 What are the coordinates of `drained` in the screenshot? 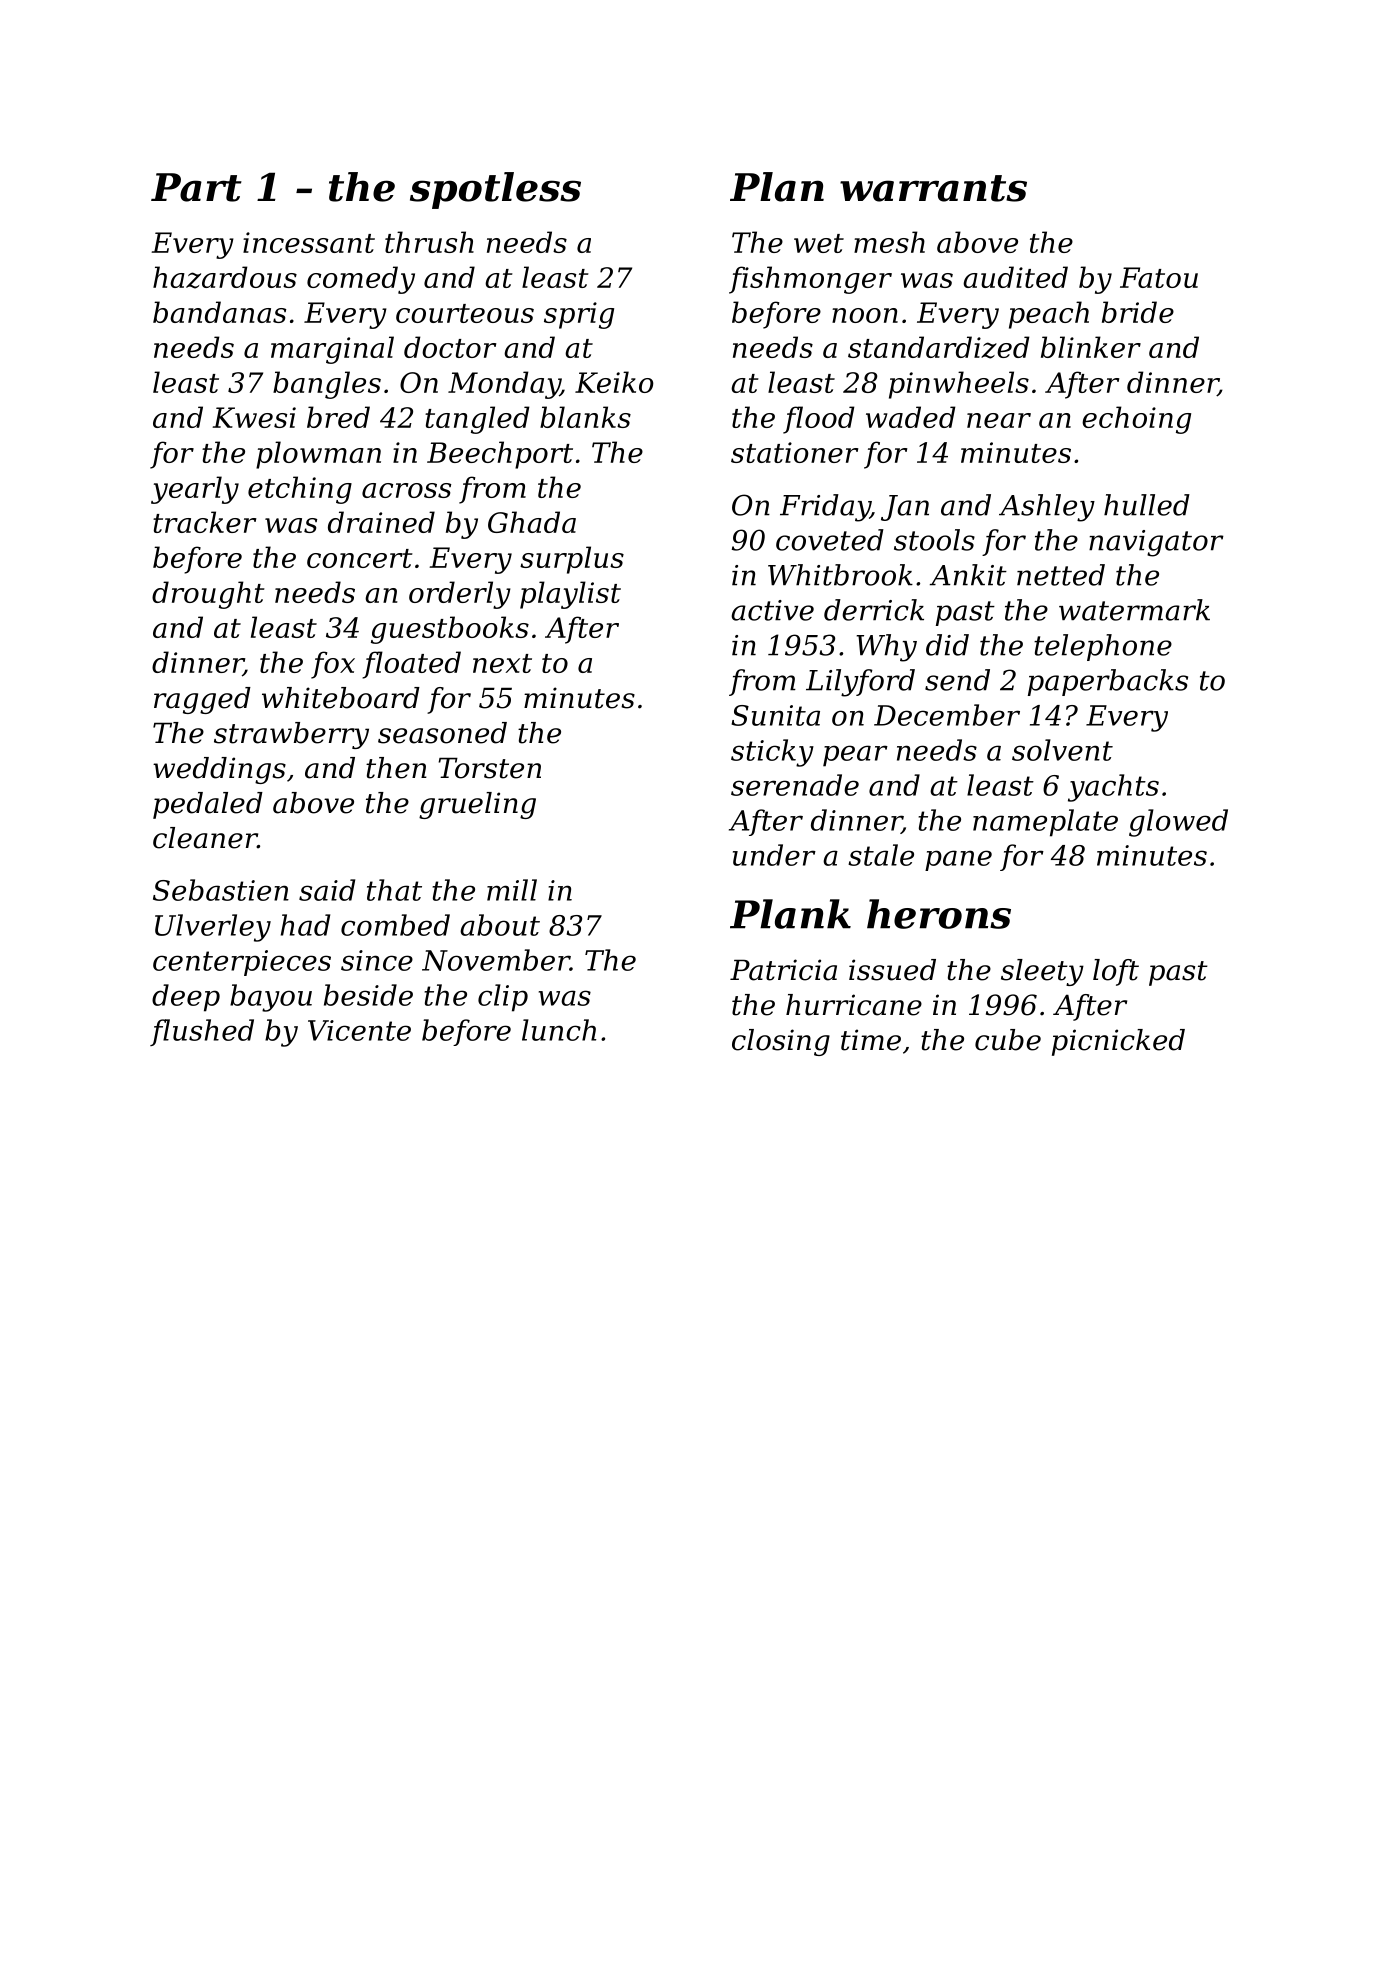 It's located at (381, 522).
